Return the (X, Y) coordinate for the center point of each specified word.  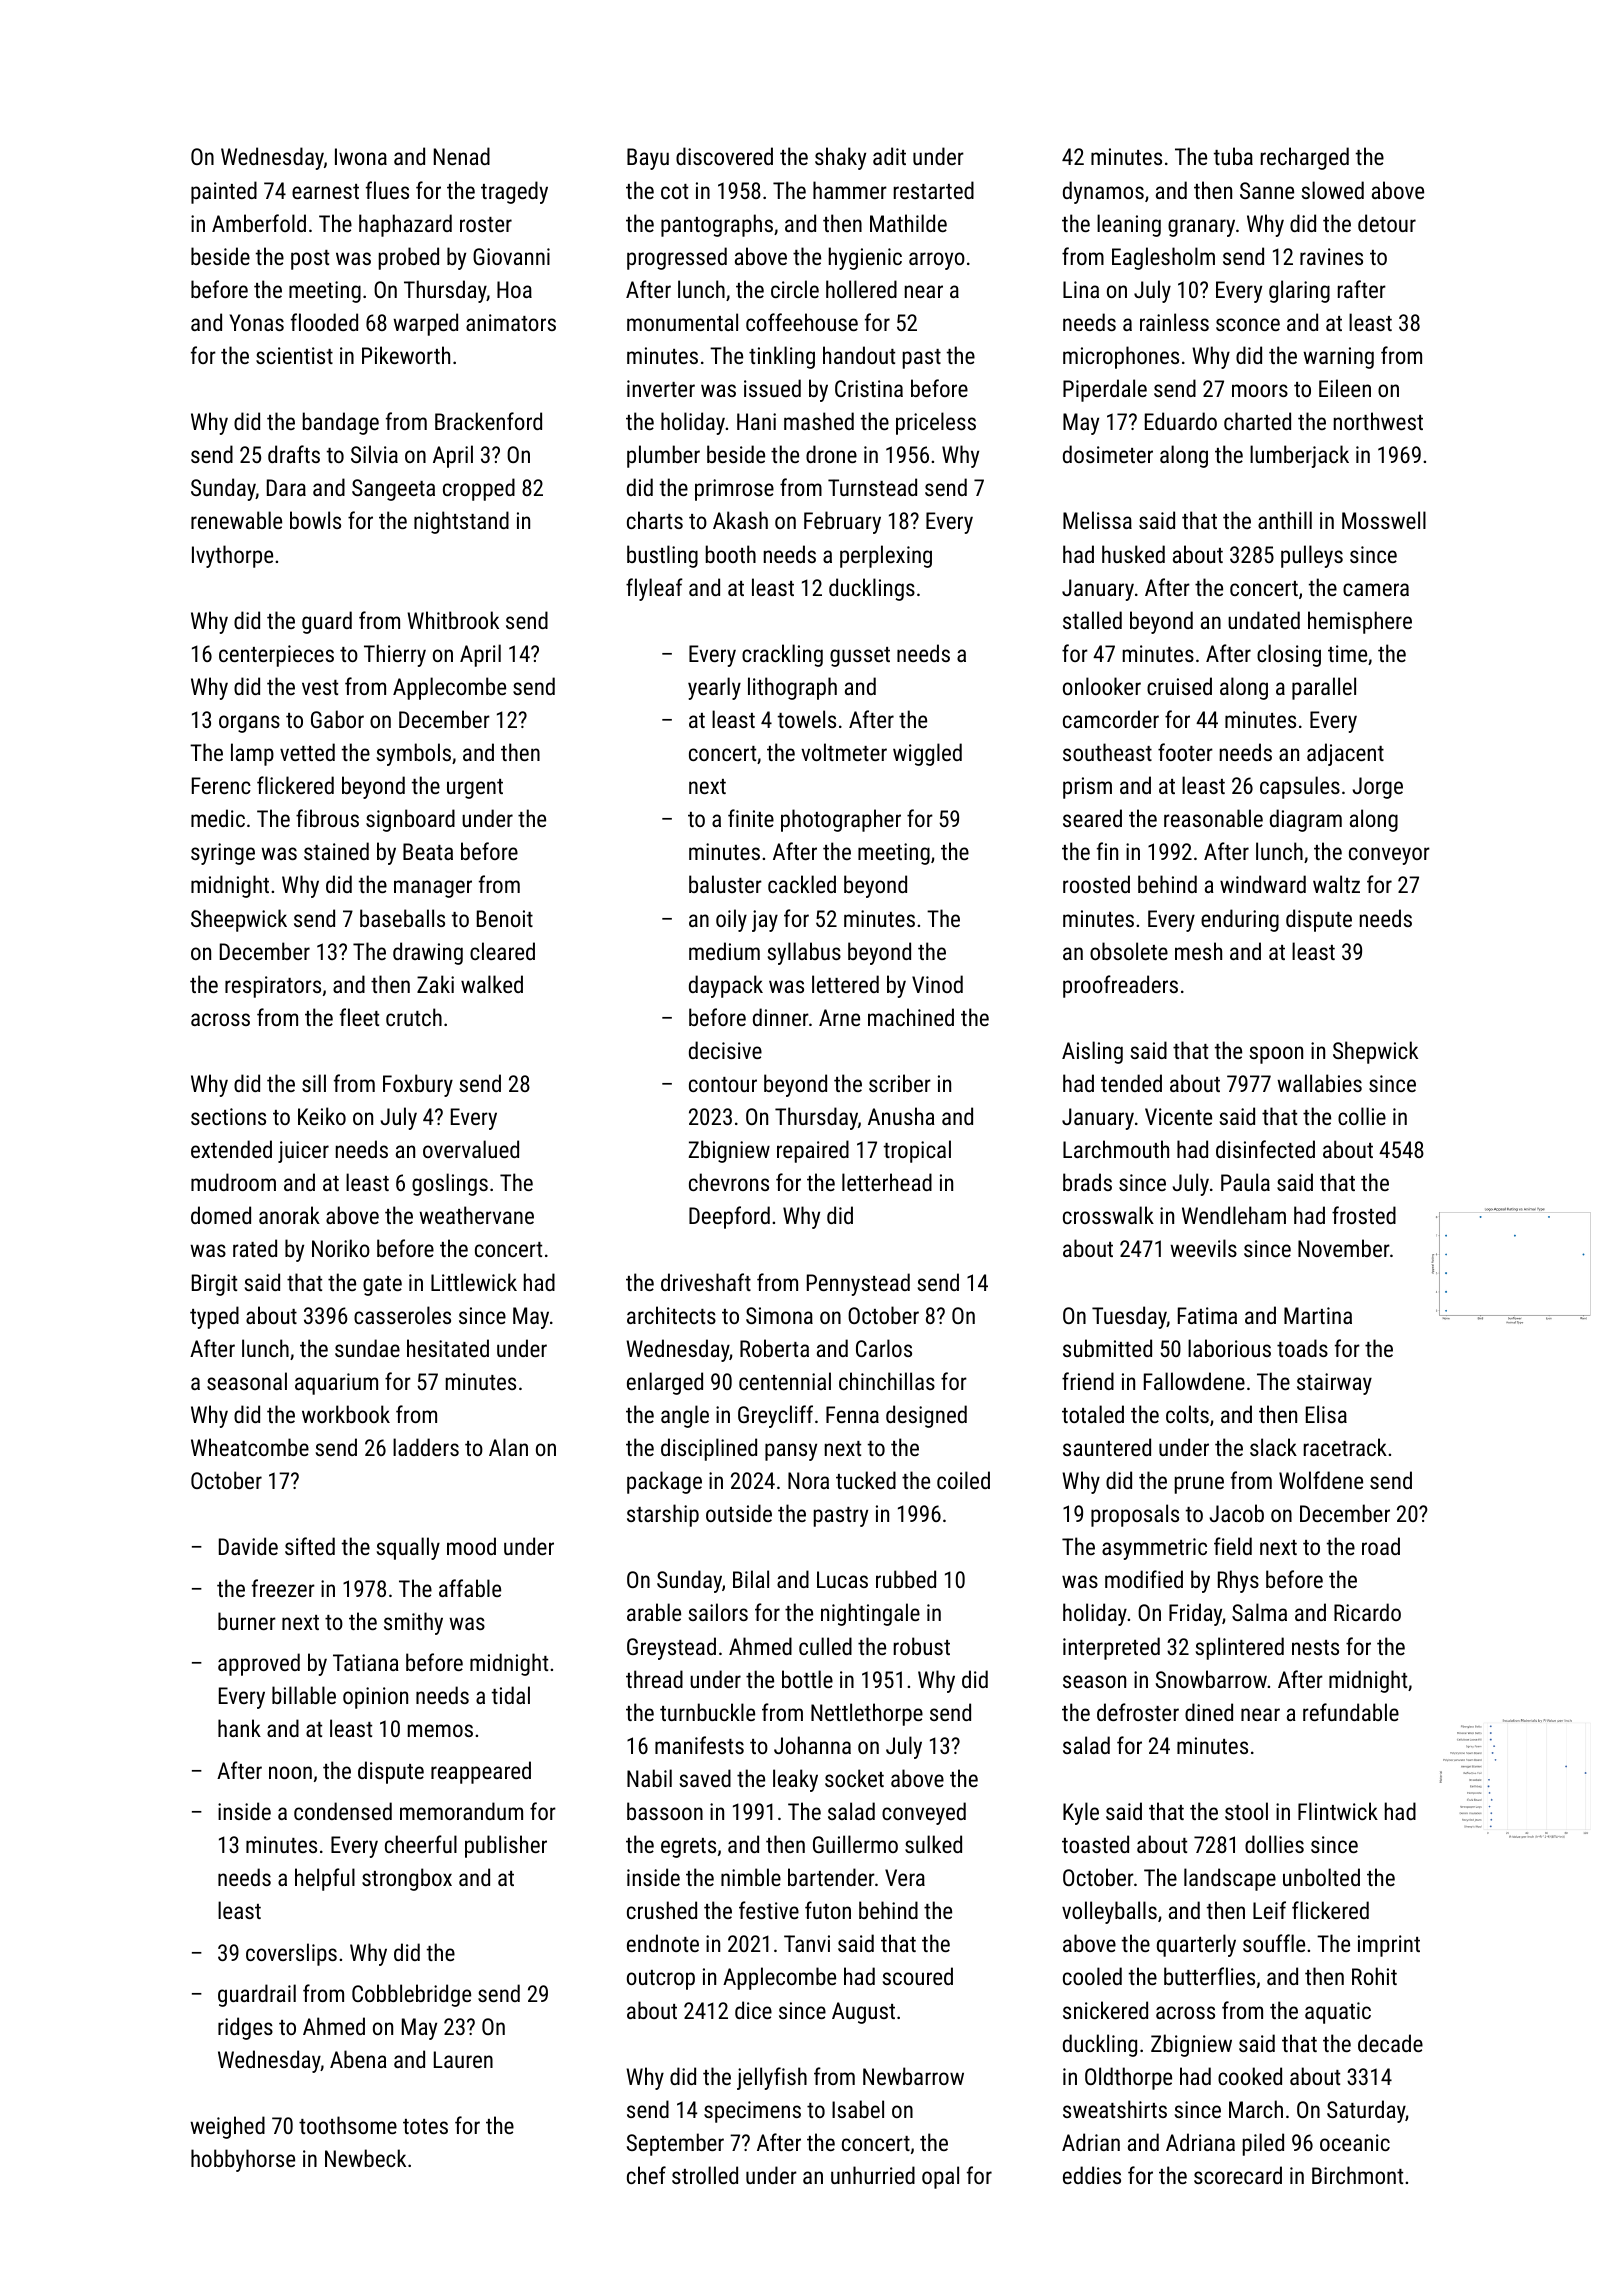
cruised (1179, 686)
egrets (688, 1848)
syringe (223, 854)
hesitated (448, 1348)
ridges (245, 2028)
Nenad (462, 156)
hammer (850, 190)
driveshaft (706, 1282)
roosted (1096, 884)
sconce (1248, 324)
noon (290, 1772)
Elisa (1326, 1414)
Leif (1269, 1910)
